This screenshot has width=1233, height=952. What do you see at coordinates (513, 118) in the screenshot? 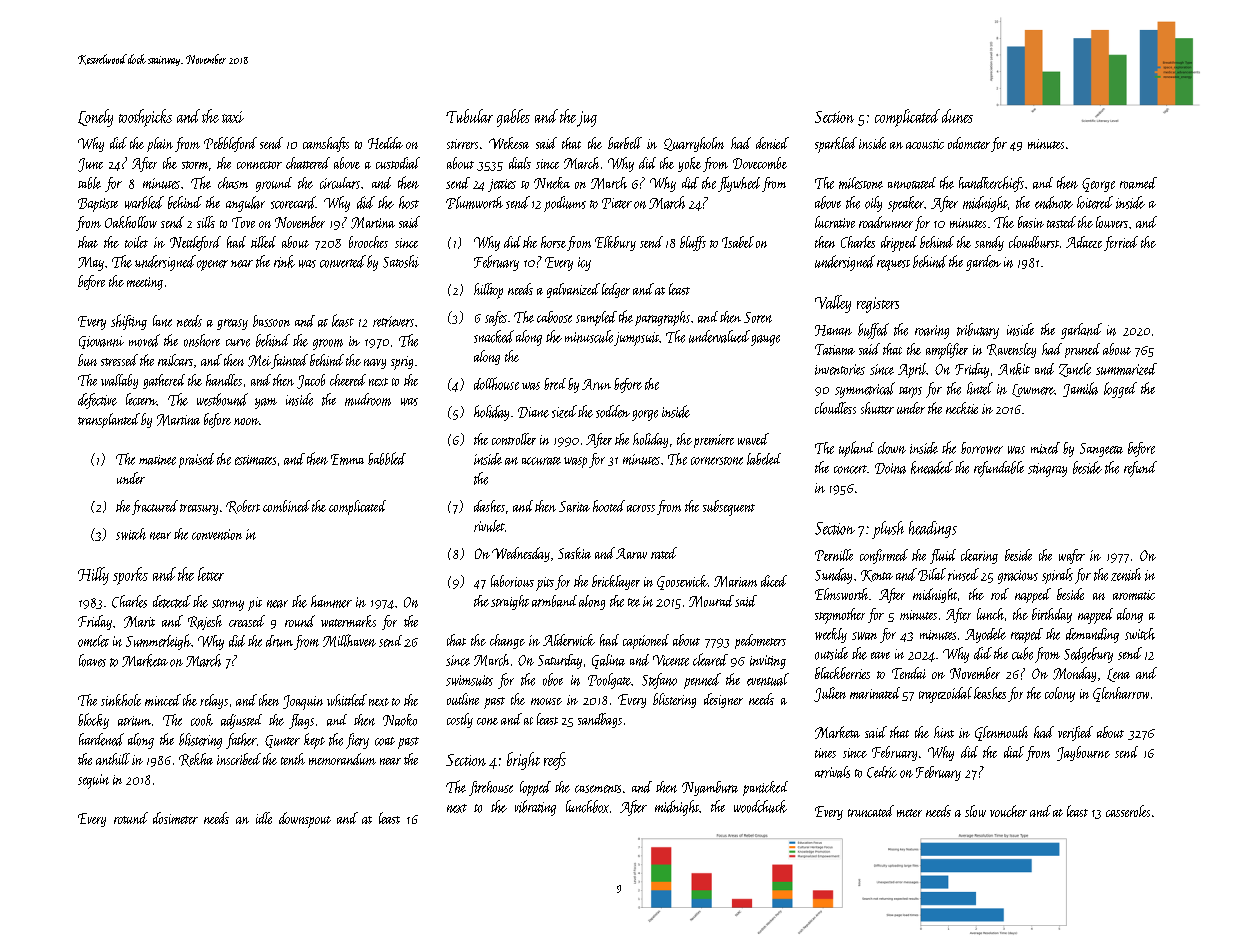
I see `gables` at bounding box center [513, 118].
